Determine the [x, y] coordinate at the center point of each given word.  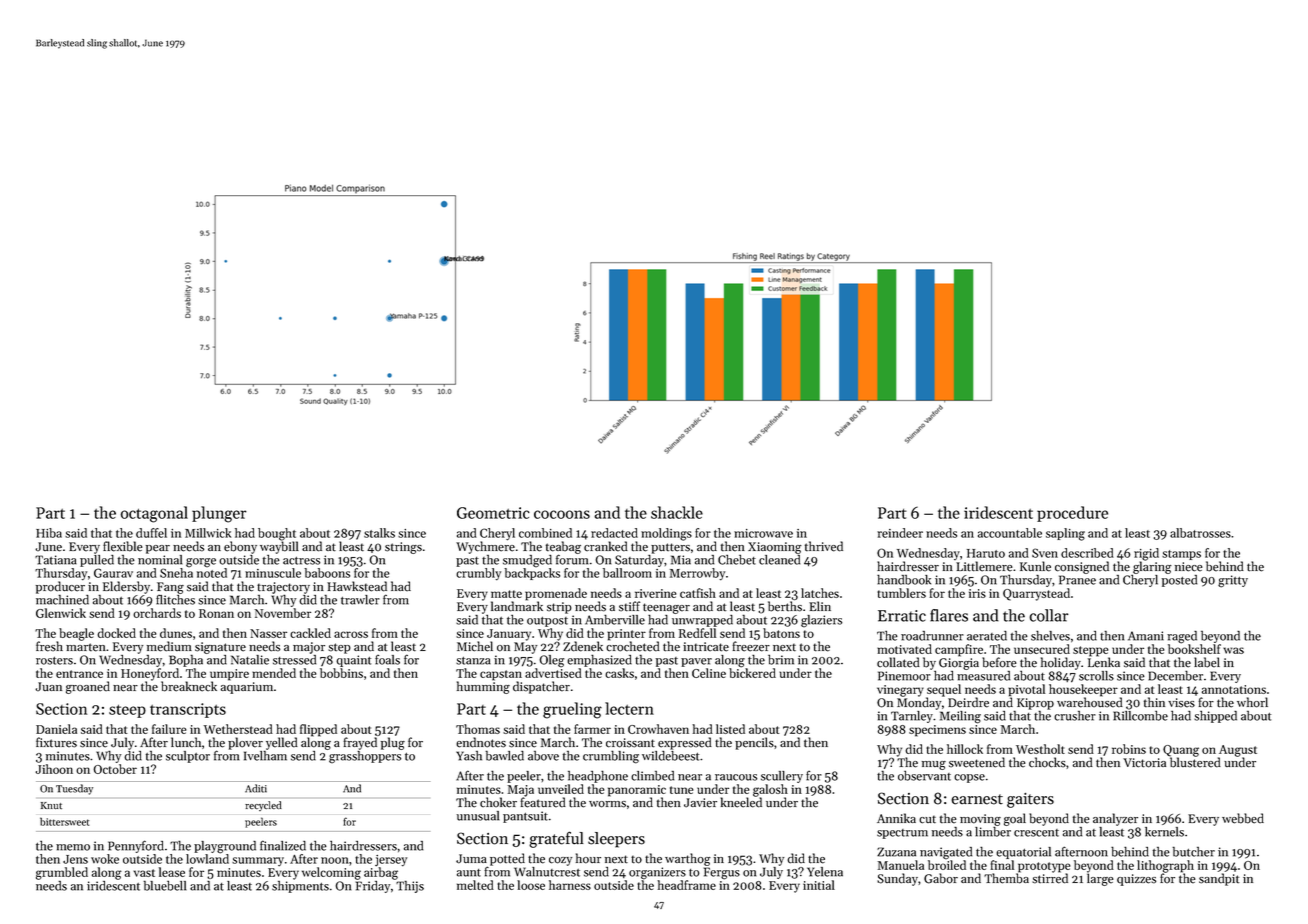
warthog [688, 859]
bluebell [164, 885]
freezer [751, 646]
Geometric [493, 513]
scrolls [1096, 676]
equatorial [1023, 853]
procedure [1072, 514]
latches [820, 593]
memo [73, 847]
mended [274, 673]
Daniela [56, 729]
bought [277, 534]
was [1233, 650]
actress [301, 561]
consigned [1082, 567]
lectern [629, 708]
